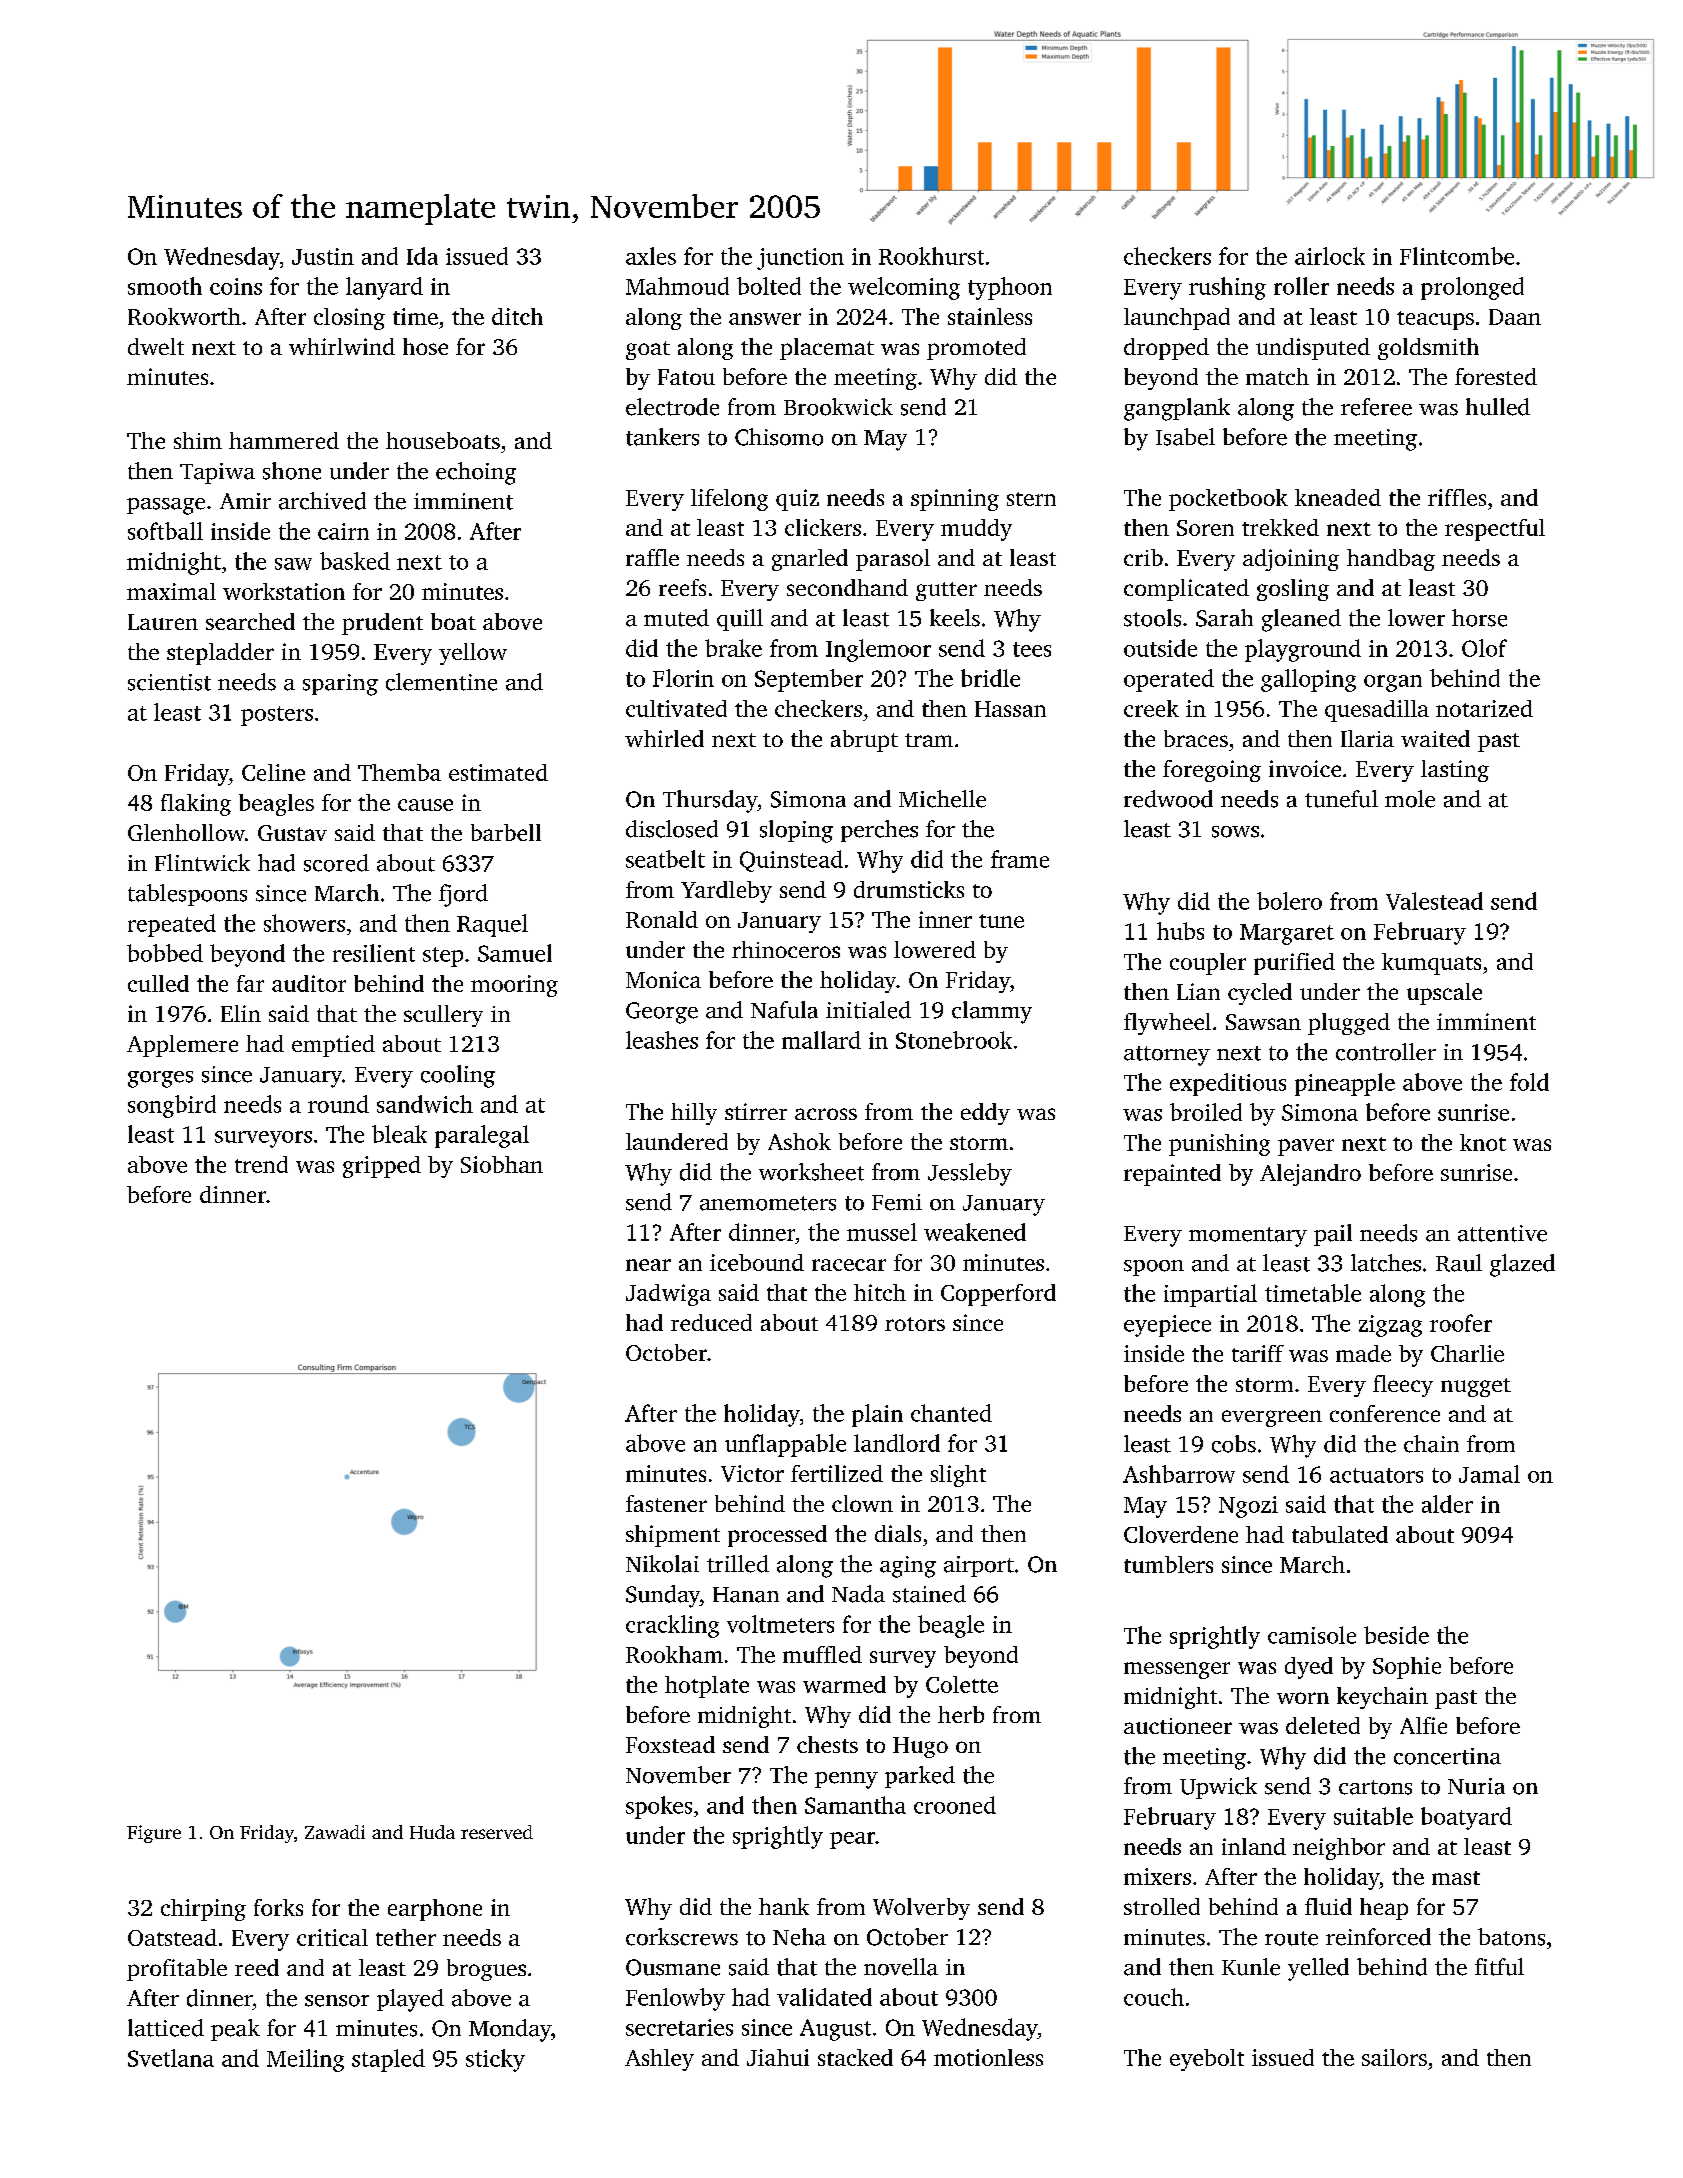 The height and width of the image is (2178, 1683). I want to click on Sophie, so click(1407, 1668).
